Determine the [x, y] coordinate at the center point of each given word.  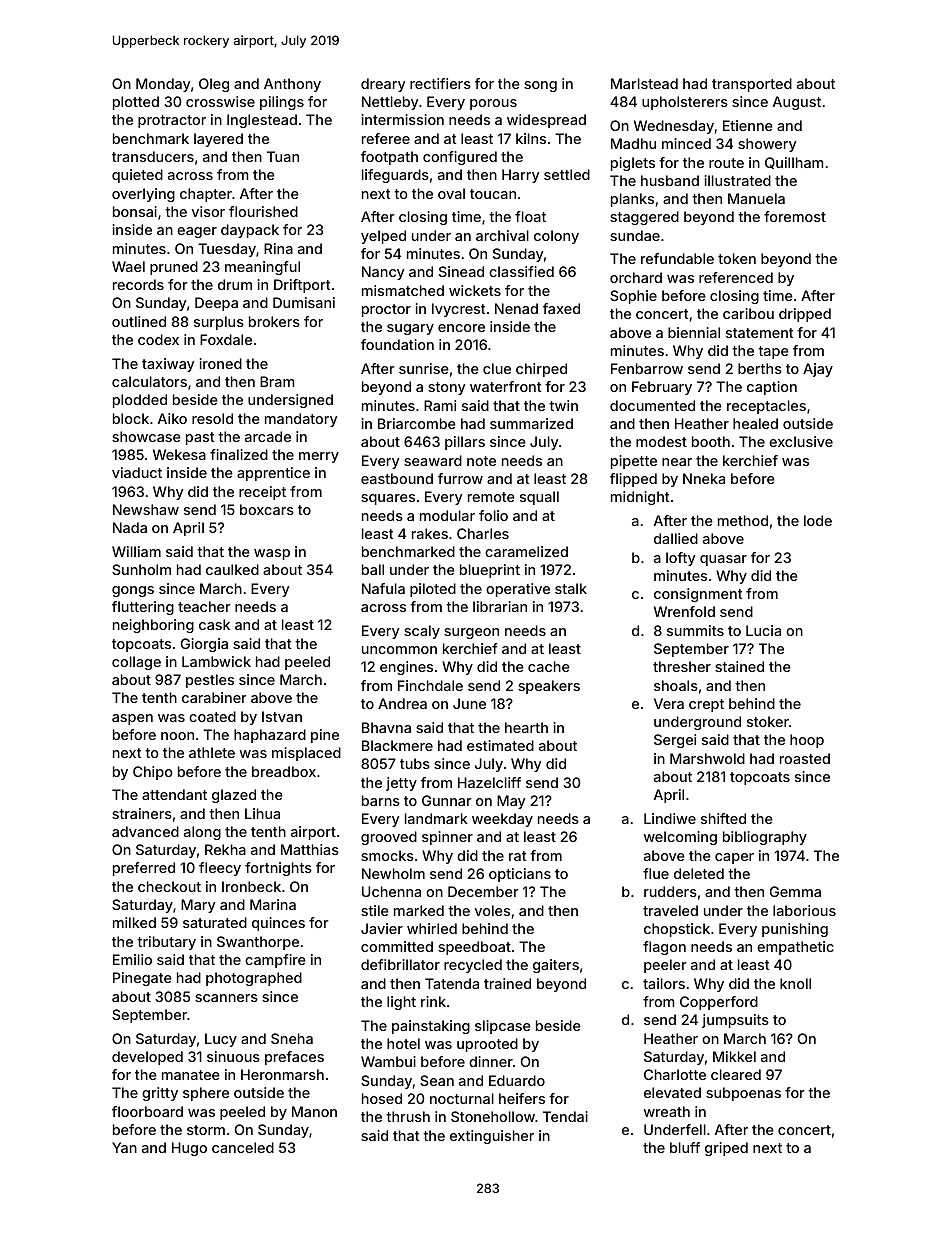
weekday [502, 820]
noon [177, 736]
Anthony [292, 85]
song [540, 86]
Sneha [292, 1038]
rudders [670, 891]
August [797, 103]
